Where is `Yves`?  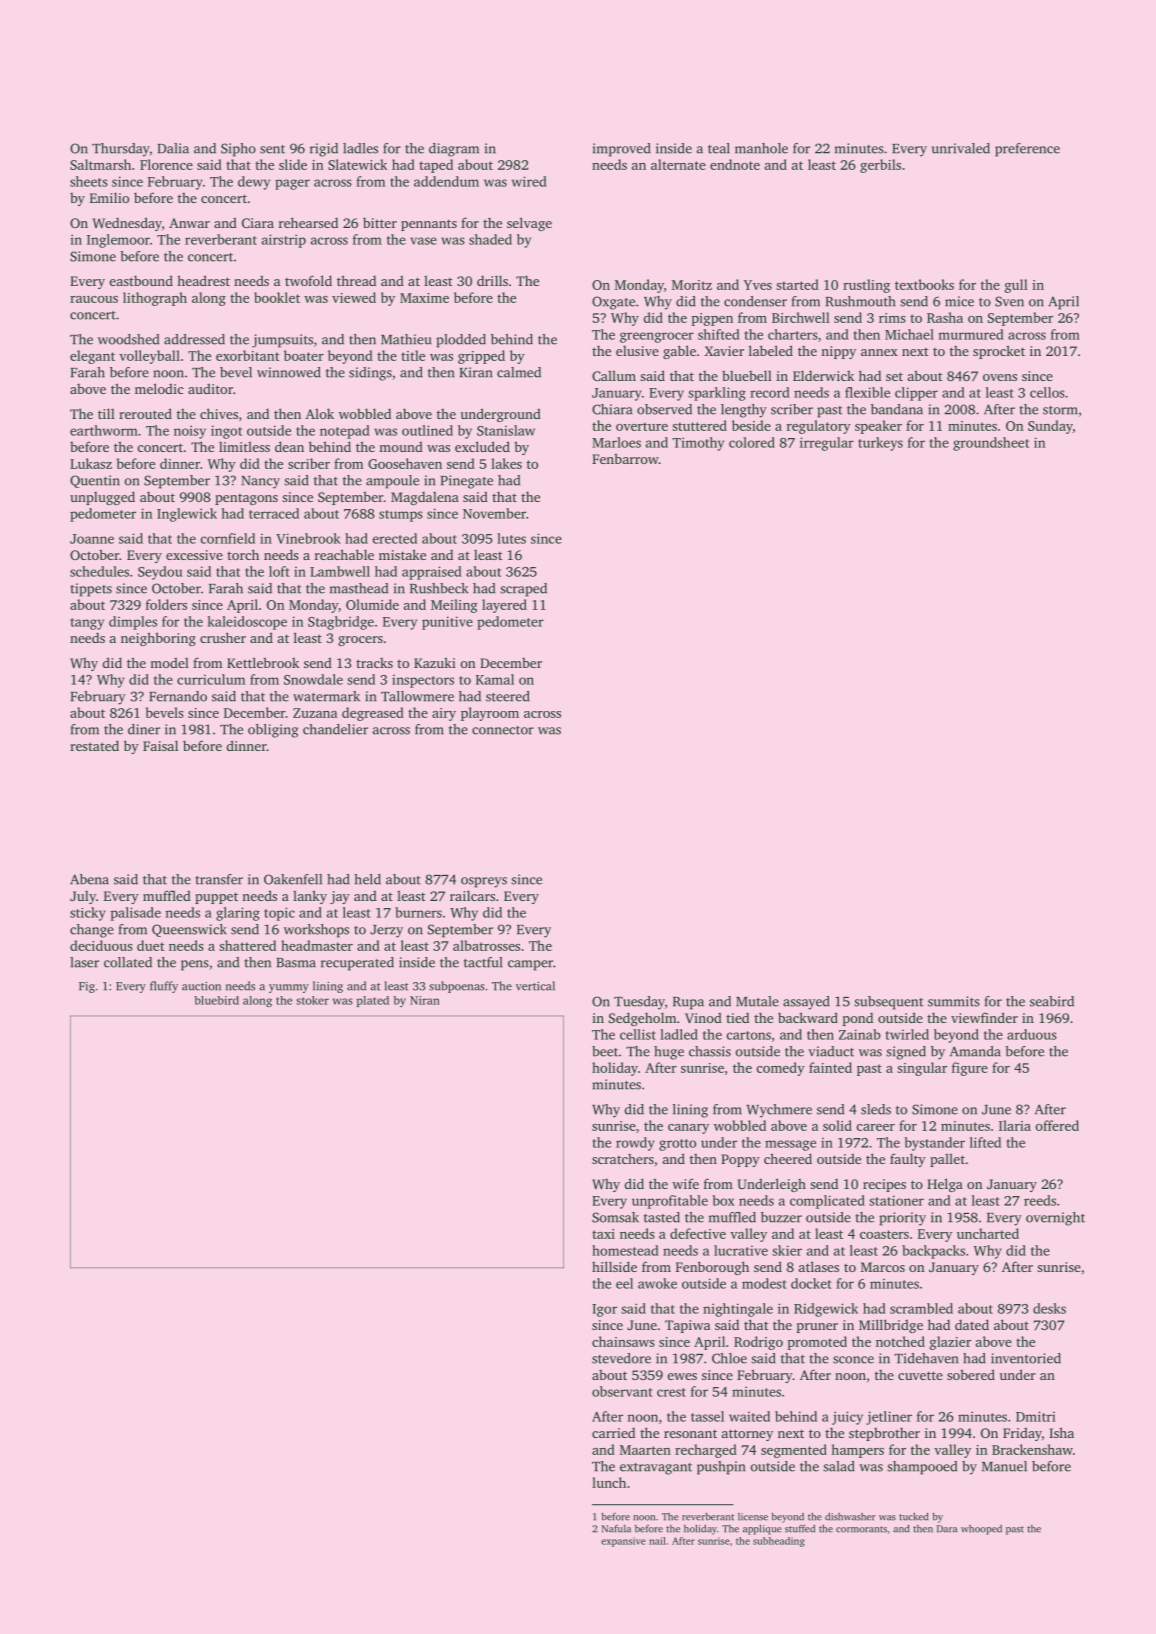 Yves is located at coordinates (758, 285).
